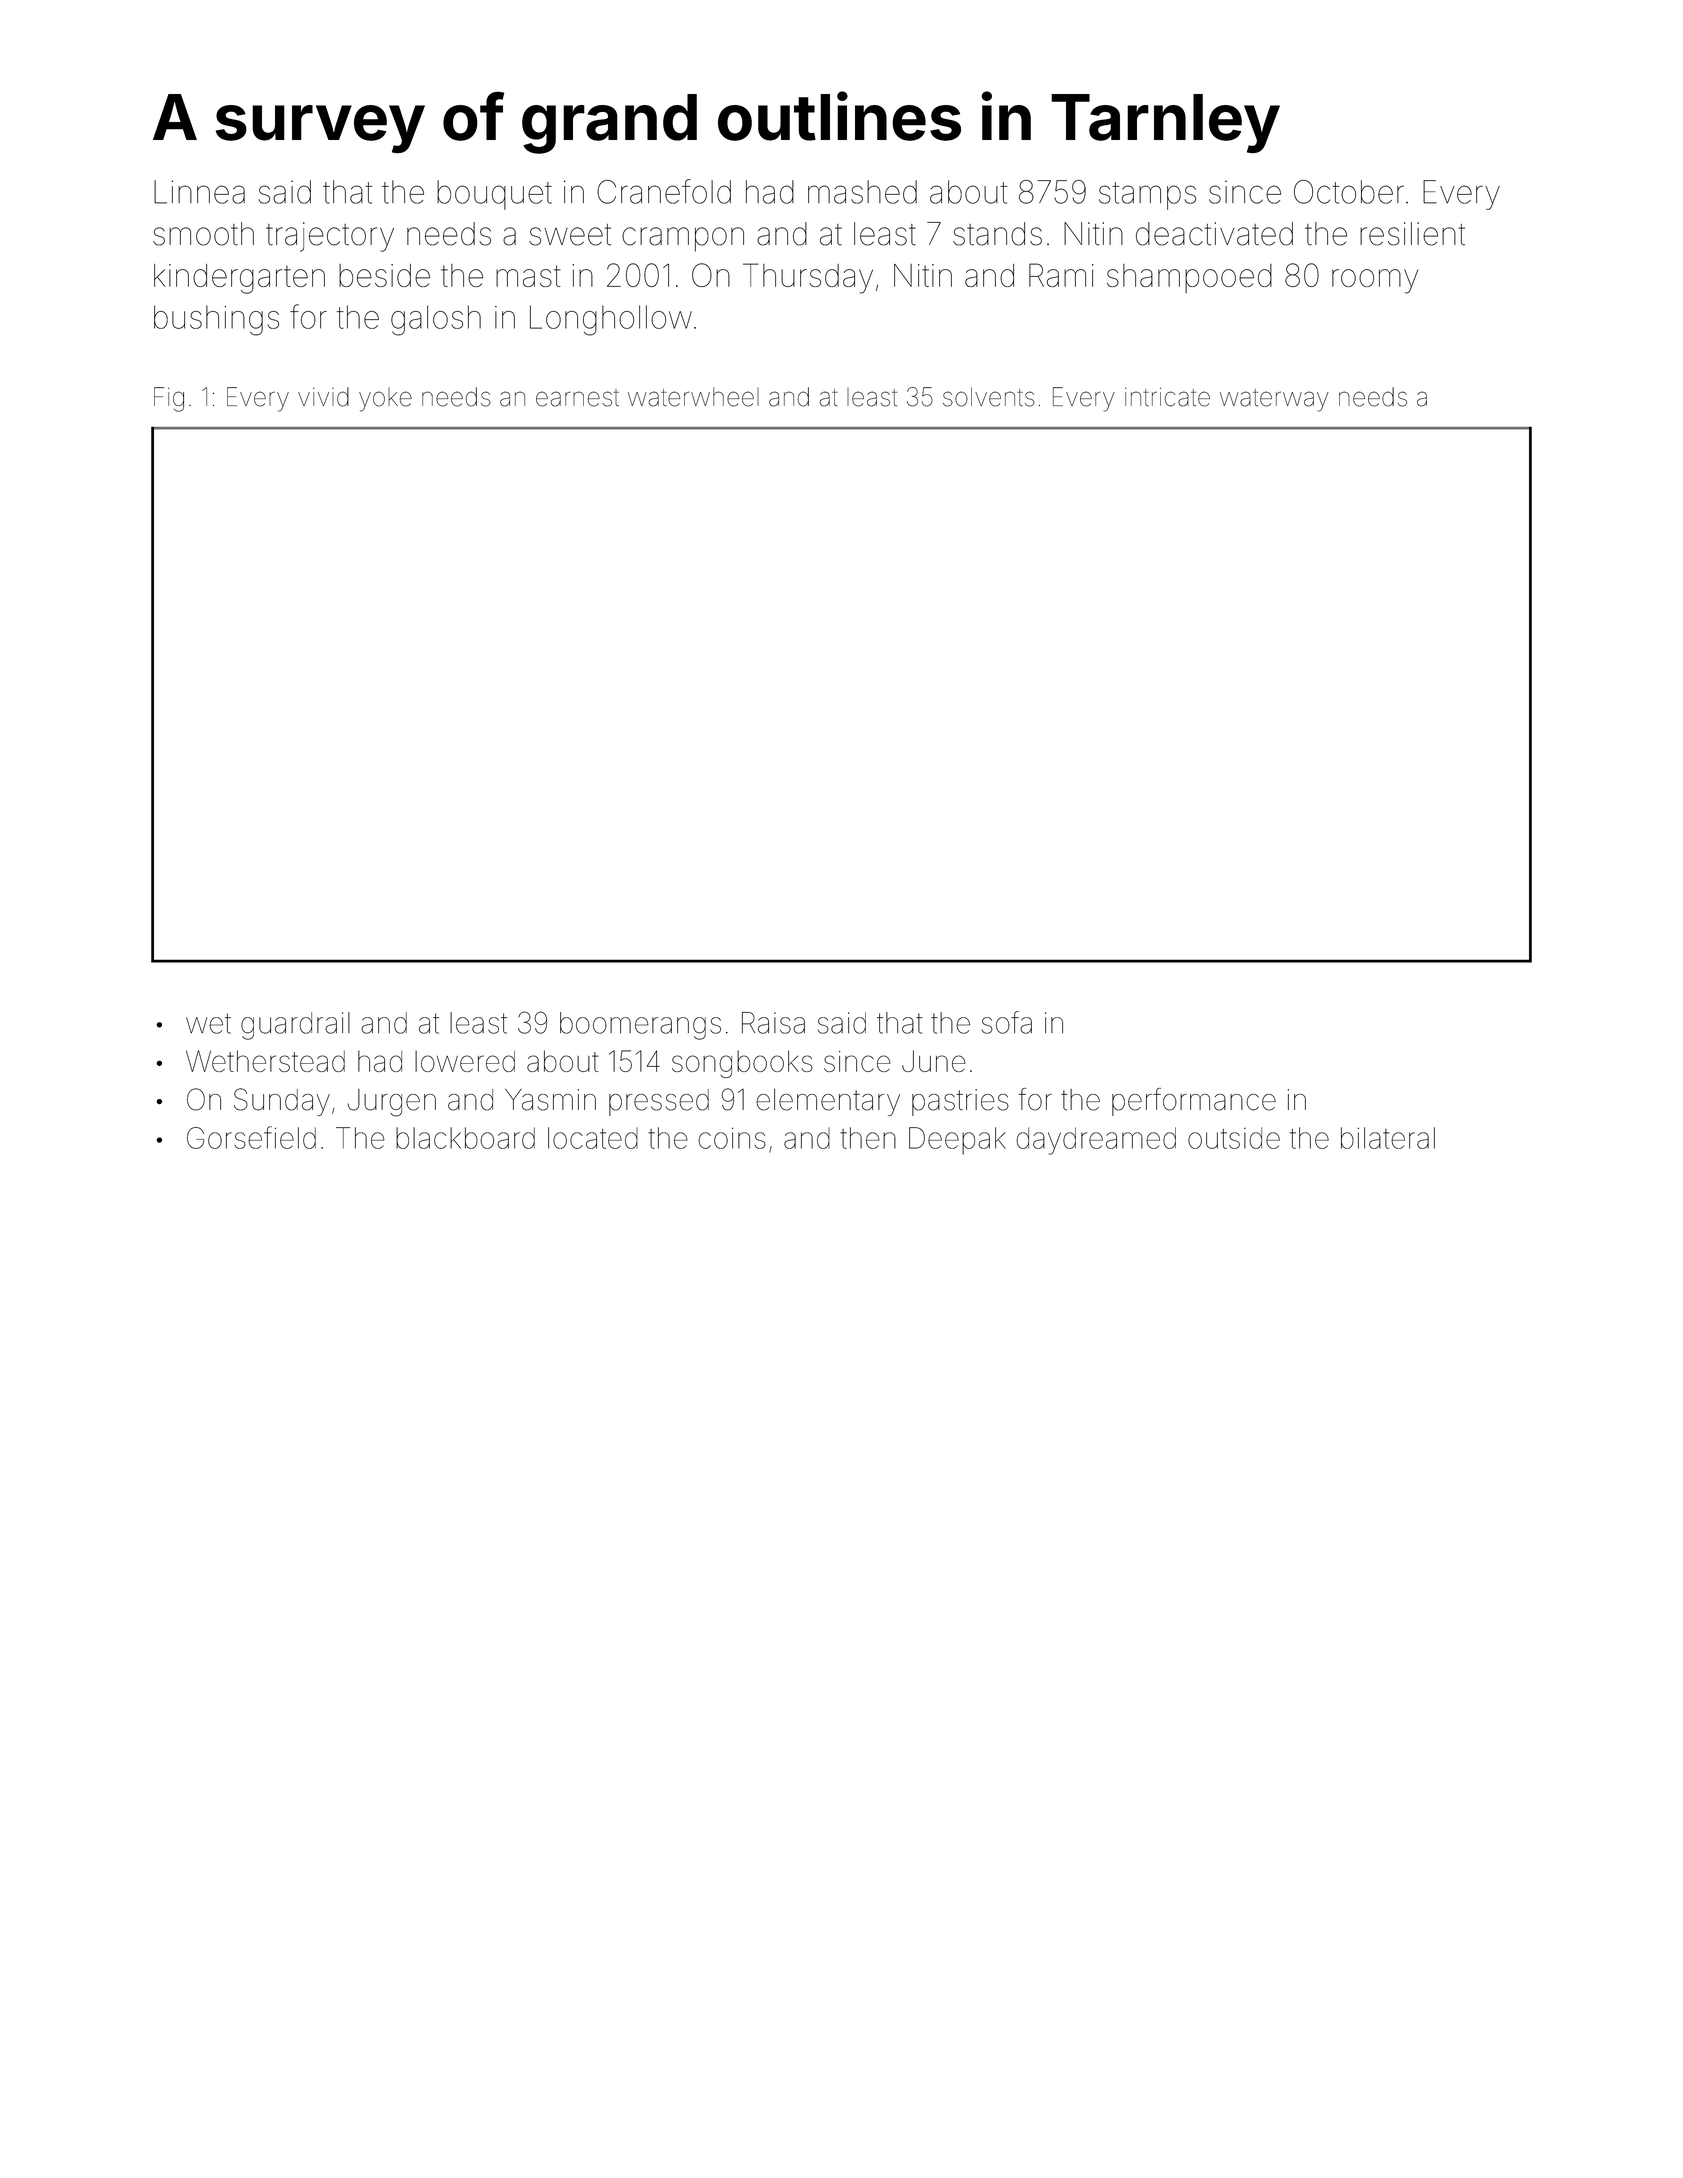 The image size is (1683, 2178). I want to click on roomy, so click(1375, 281).
